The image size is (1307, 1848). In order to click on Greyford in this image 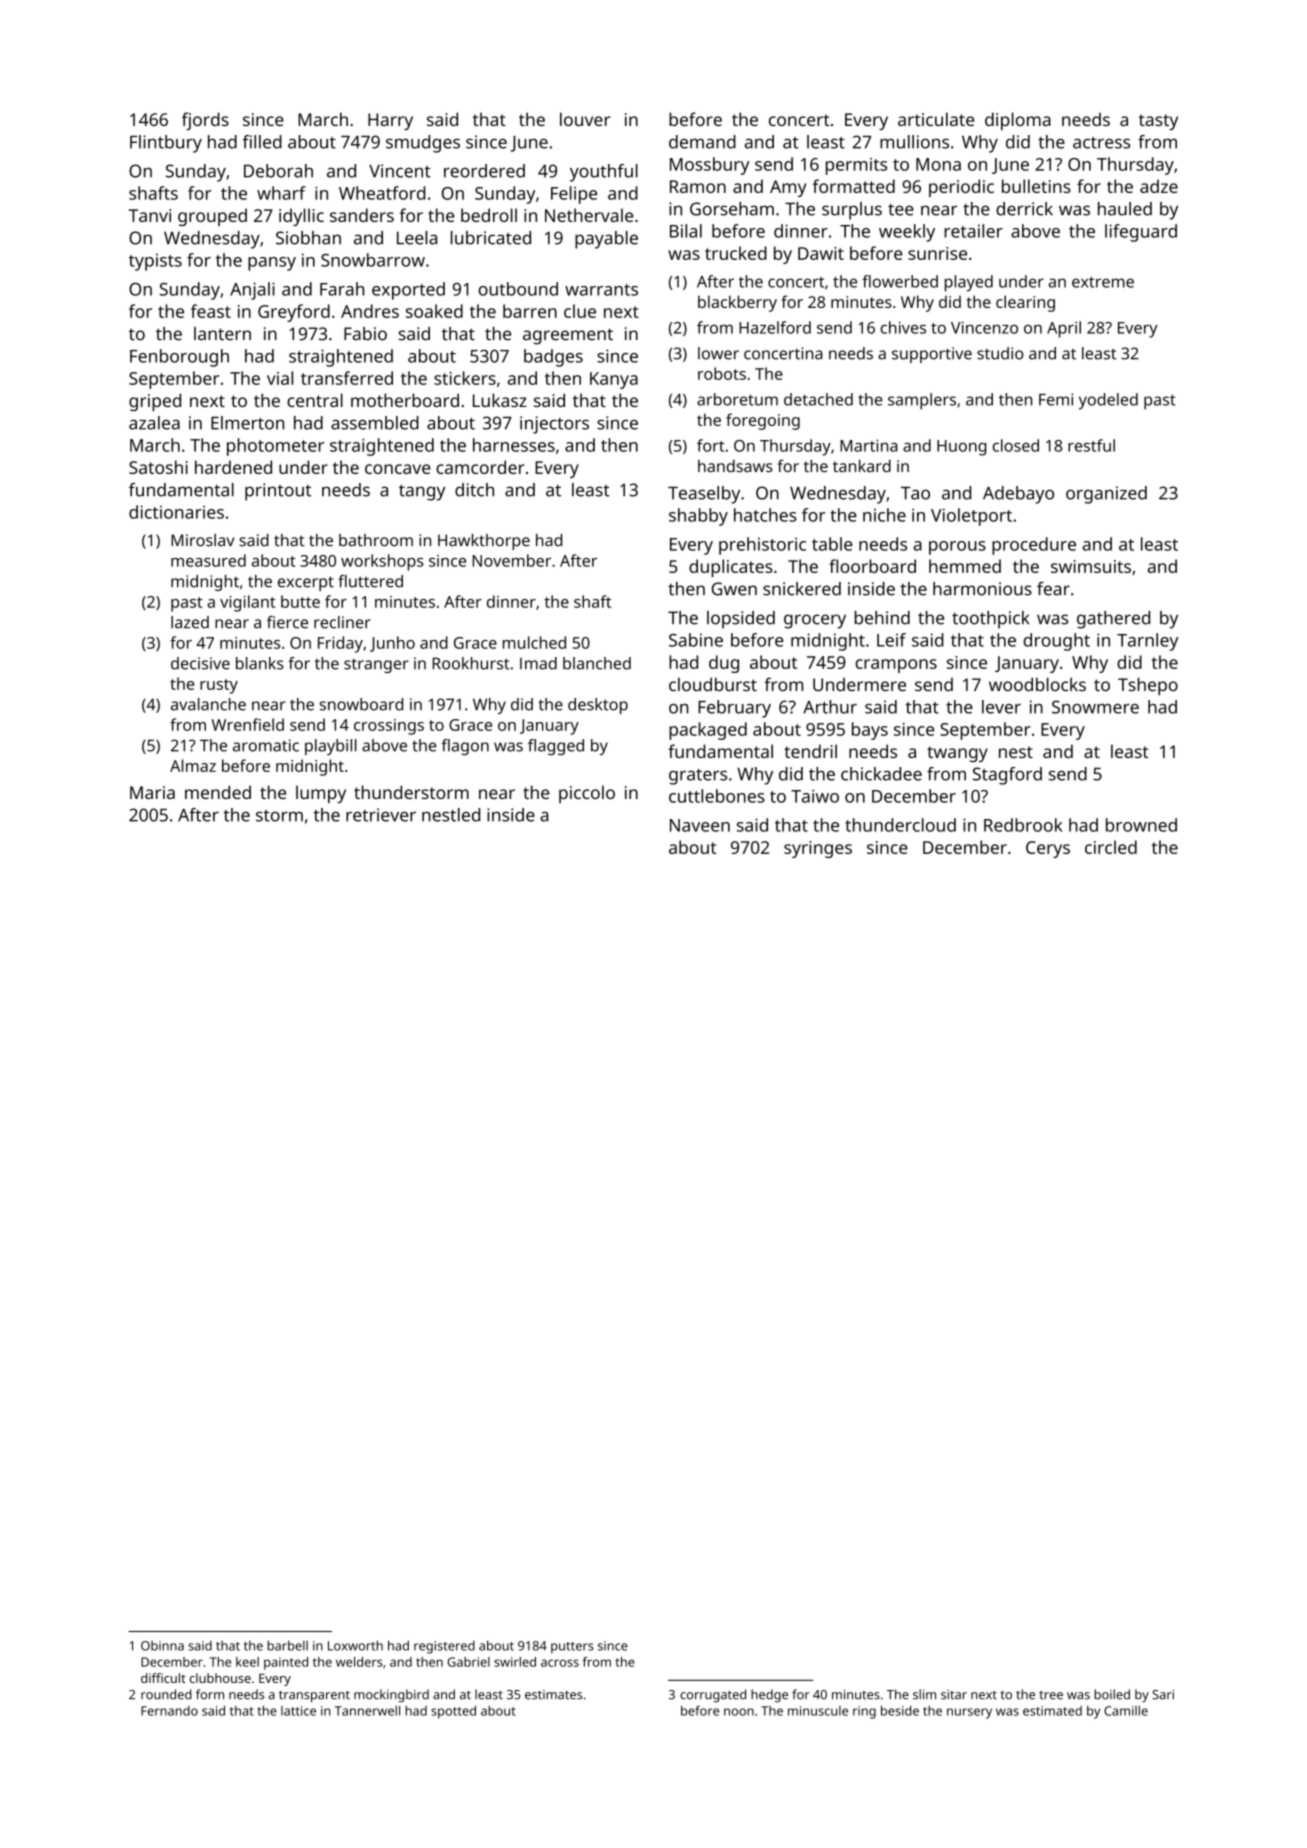, I will do `click(294, 313)`.
